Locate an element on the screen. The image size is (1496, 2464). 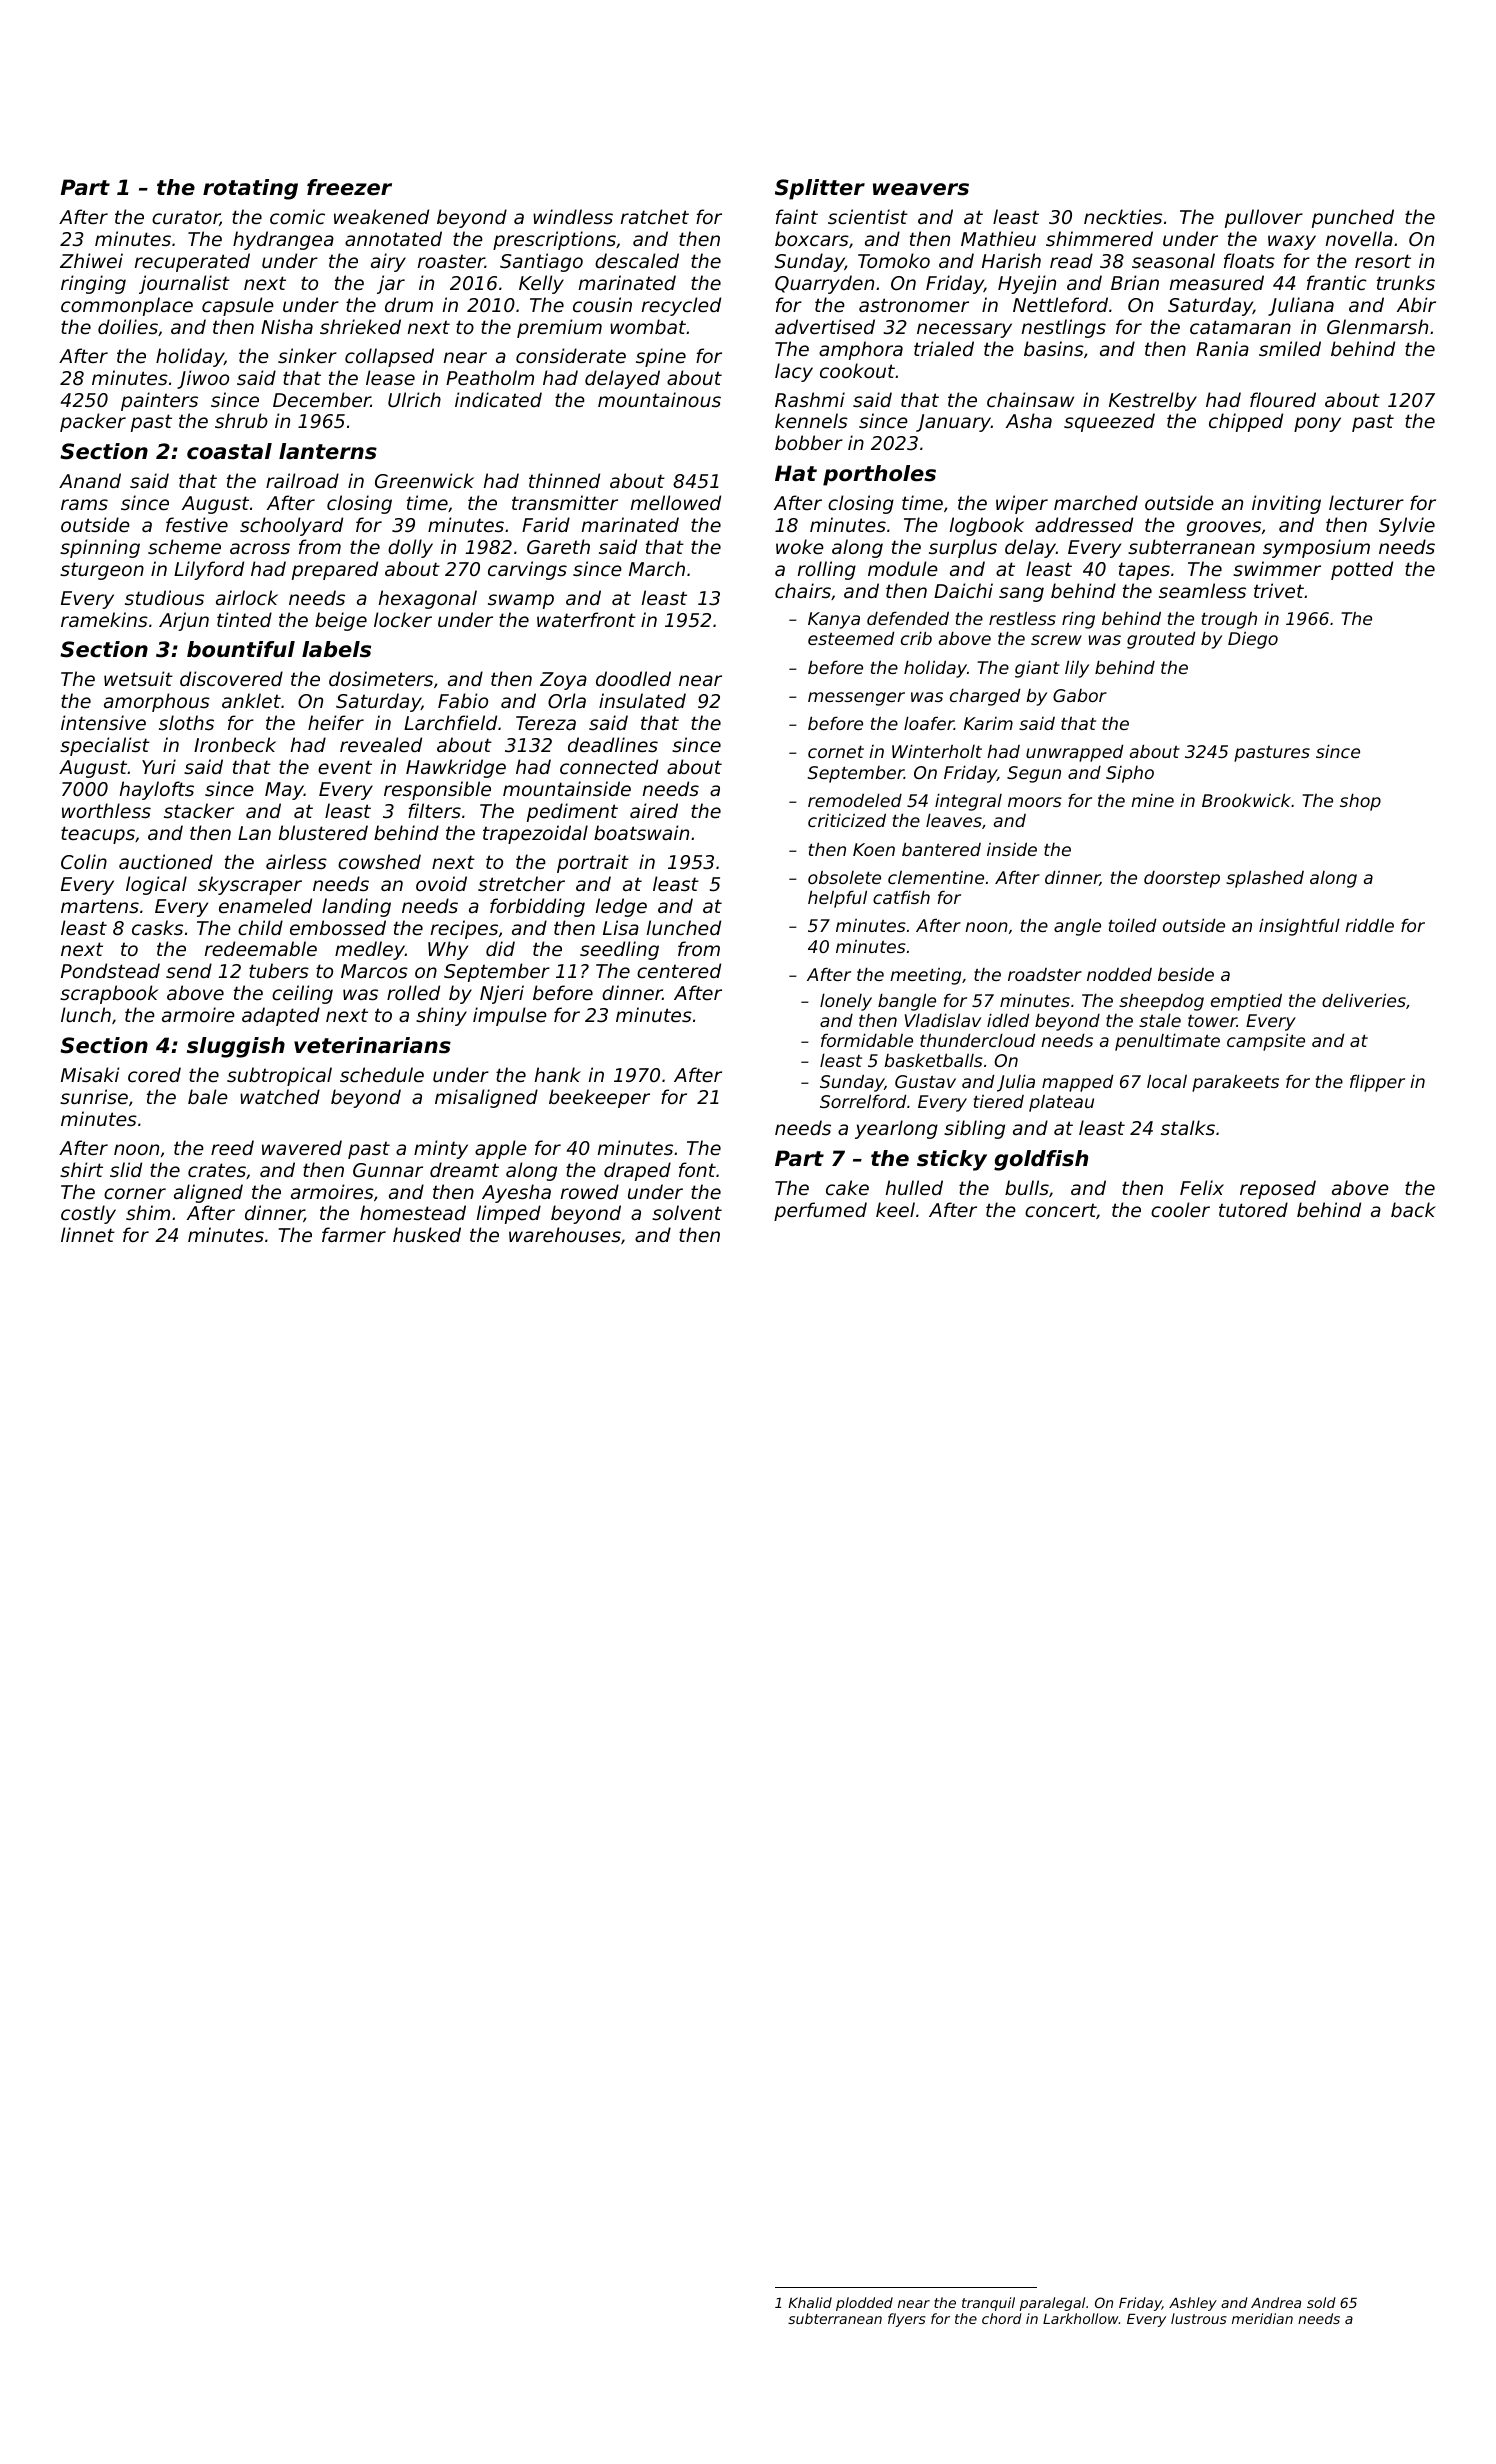
doilies is located at coordinates (128, 326).
